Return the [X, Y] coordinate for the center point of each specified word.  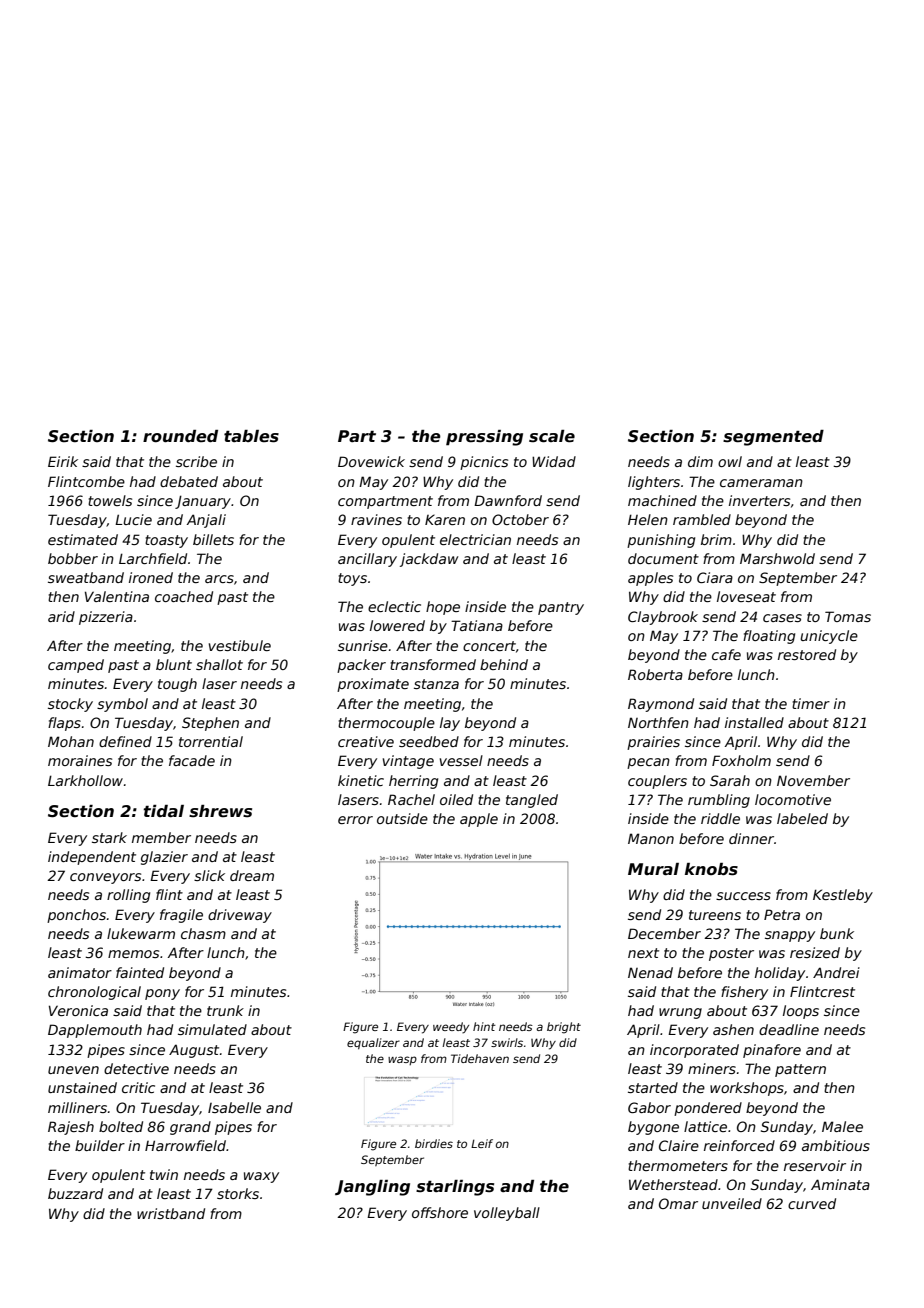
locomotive [793, 799]
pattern [800, 1070]
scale [552, 436]
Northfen [658, 722]
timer [811, 703]
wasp [402, 1060]
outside [402, 818]
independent [92, 858]
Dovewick [371, 461]
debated [189, 481]
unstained [82, 1087]
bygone [653, 1128]
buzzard [75, 1193]
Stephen [210, 724]
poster [731, 954]
